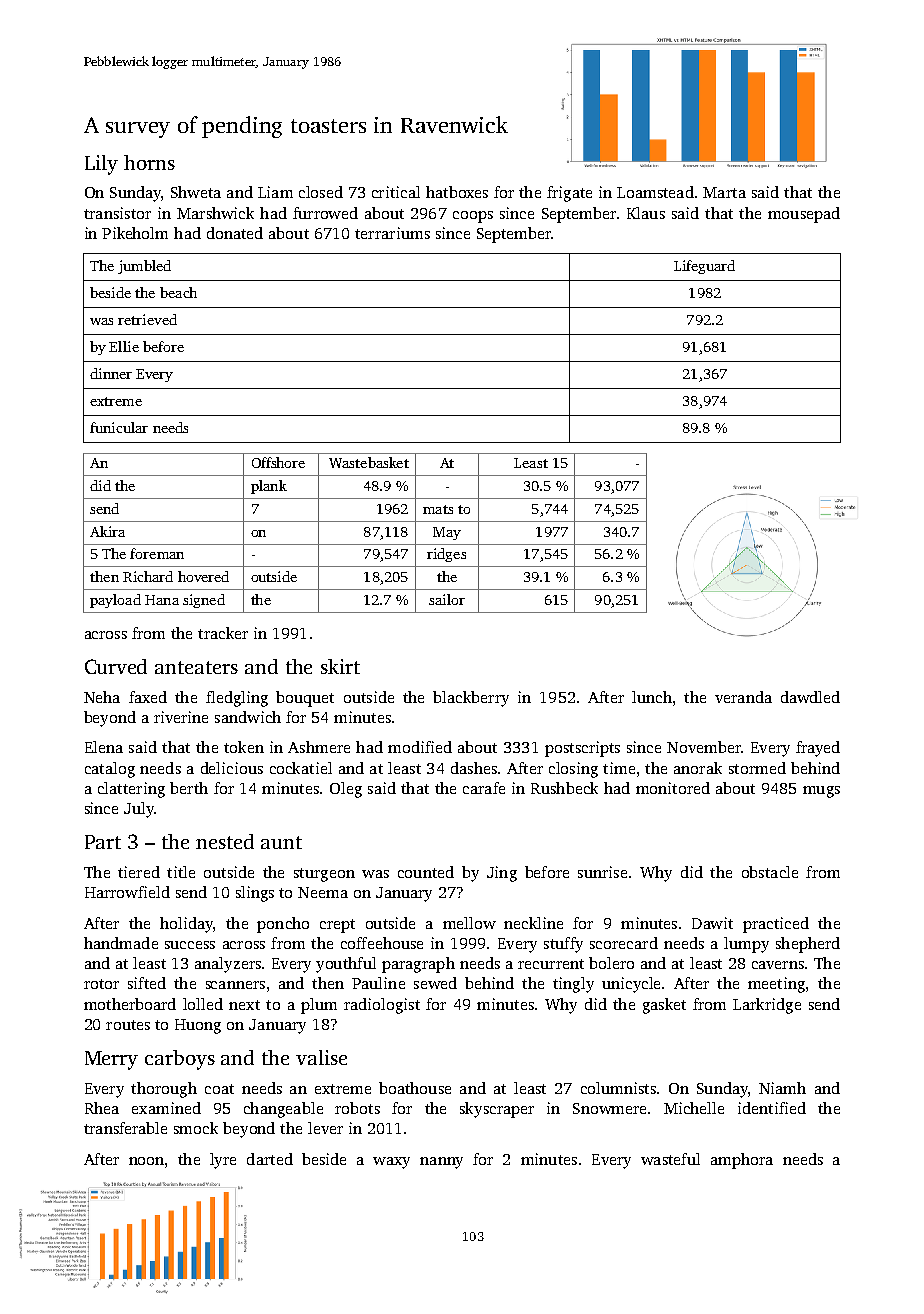  Describe the element at coordinates (346, 790) in the screenshot. I see `Oleg` at that location.
